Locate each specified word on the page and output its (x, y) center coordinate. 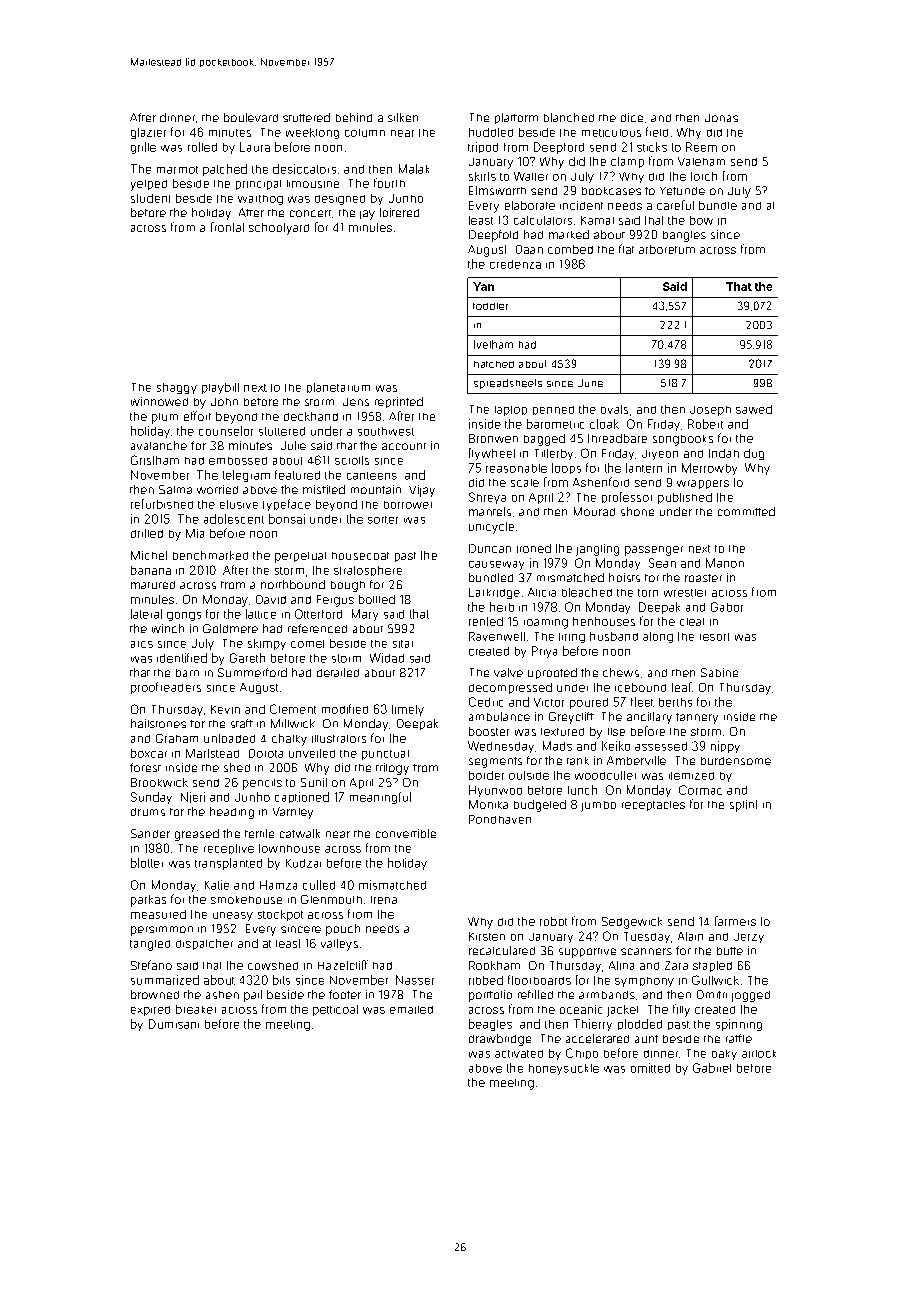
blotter (147, 863)
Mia (195, 533)
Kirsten (487, 936)
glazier (148, 133)
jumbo (598, 806)
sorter (383, 520)
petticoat (335, 1010)
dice (632, 117)
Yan (483, 286)
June (590, 383)
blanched (569, 117)
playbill (220, 388)
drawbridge (500, 1040)
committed (746, 511)
